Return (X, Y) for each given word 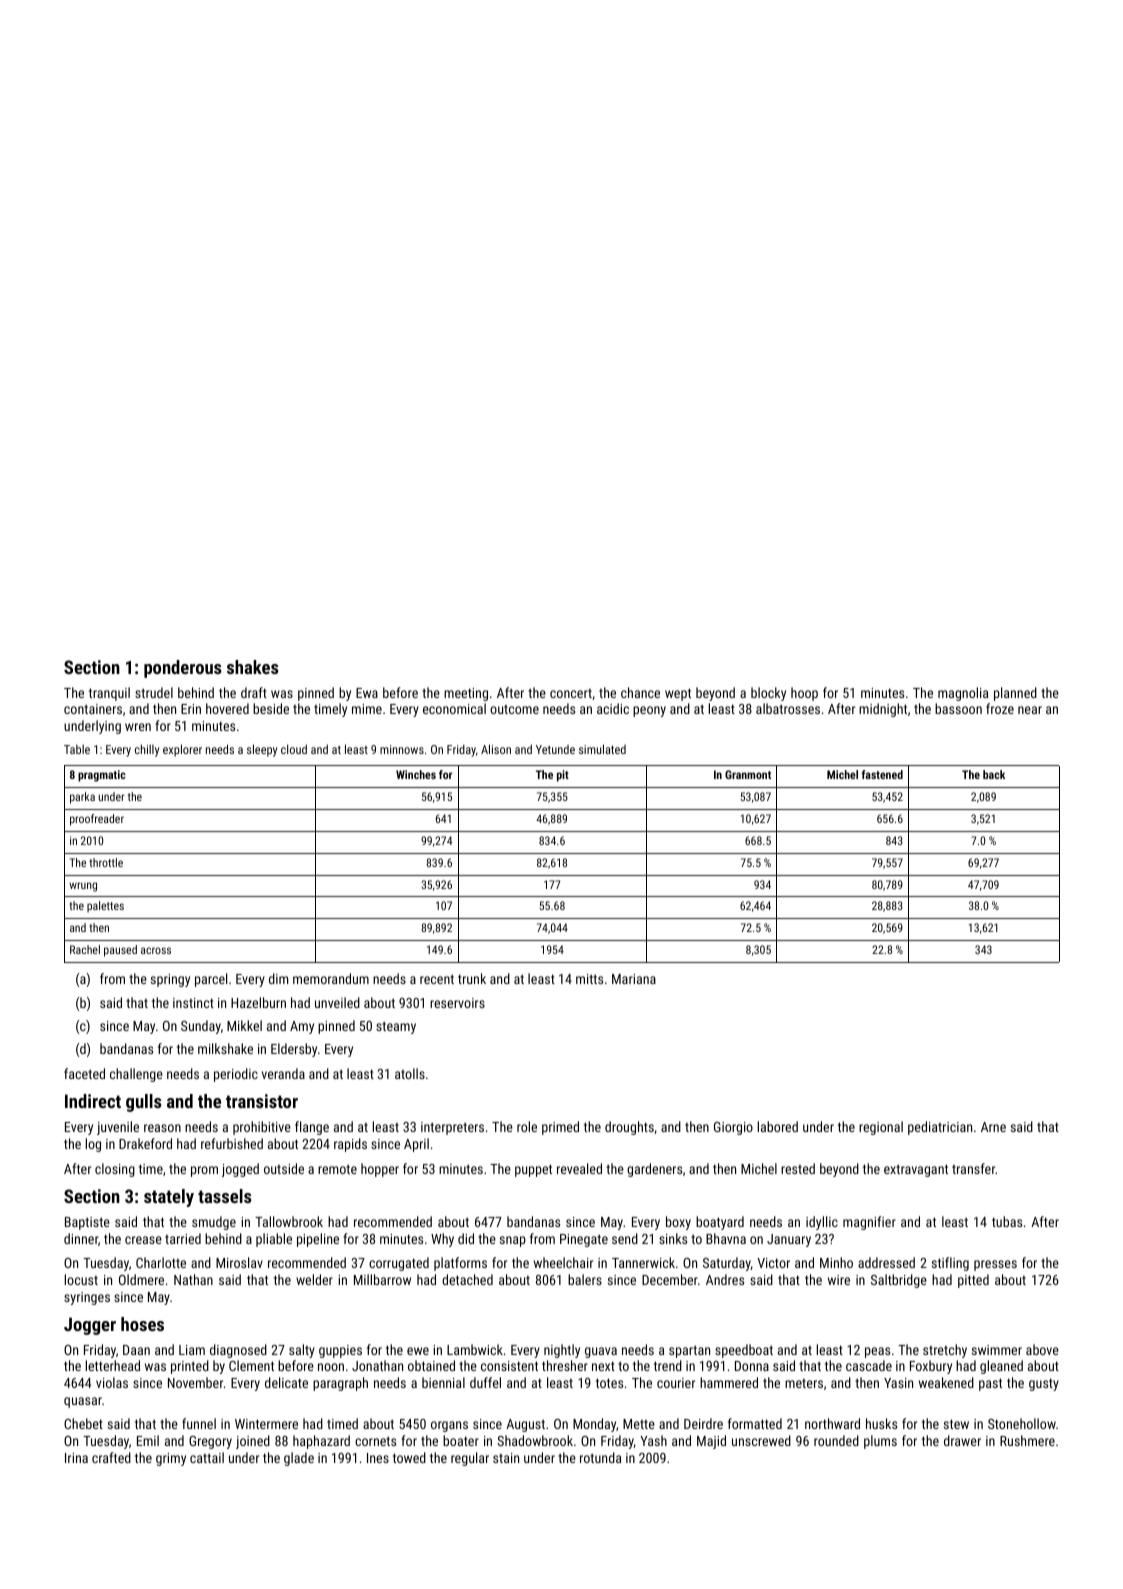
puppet (533, 1170)
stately (169, 1198)
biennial (443, 1382)
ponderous (183, 669)
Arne (993, 1127)
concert (571, 693)
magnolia (963, 694)
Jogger (90, 1326)
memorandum (331, 978)
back (994, 774)
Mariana (634, 979)
